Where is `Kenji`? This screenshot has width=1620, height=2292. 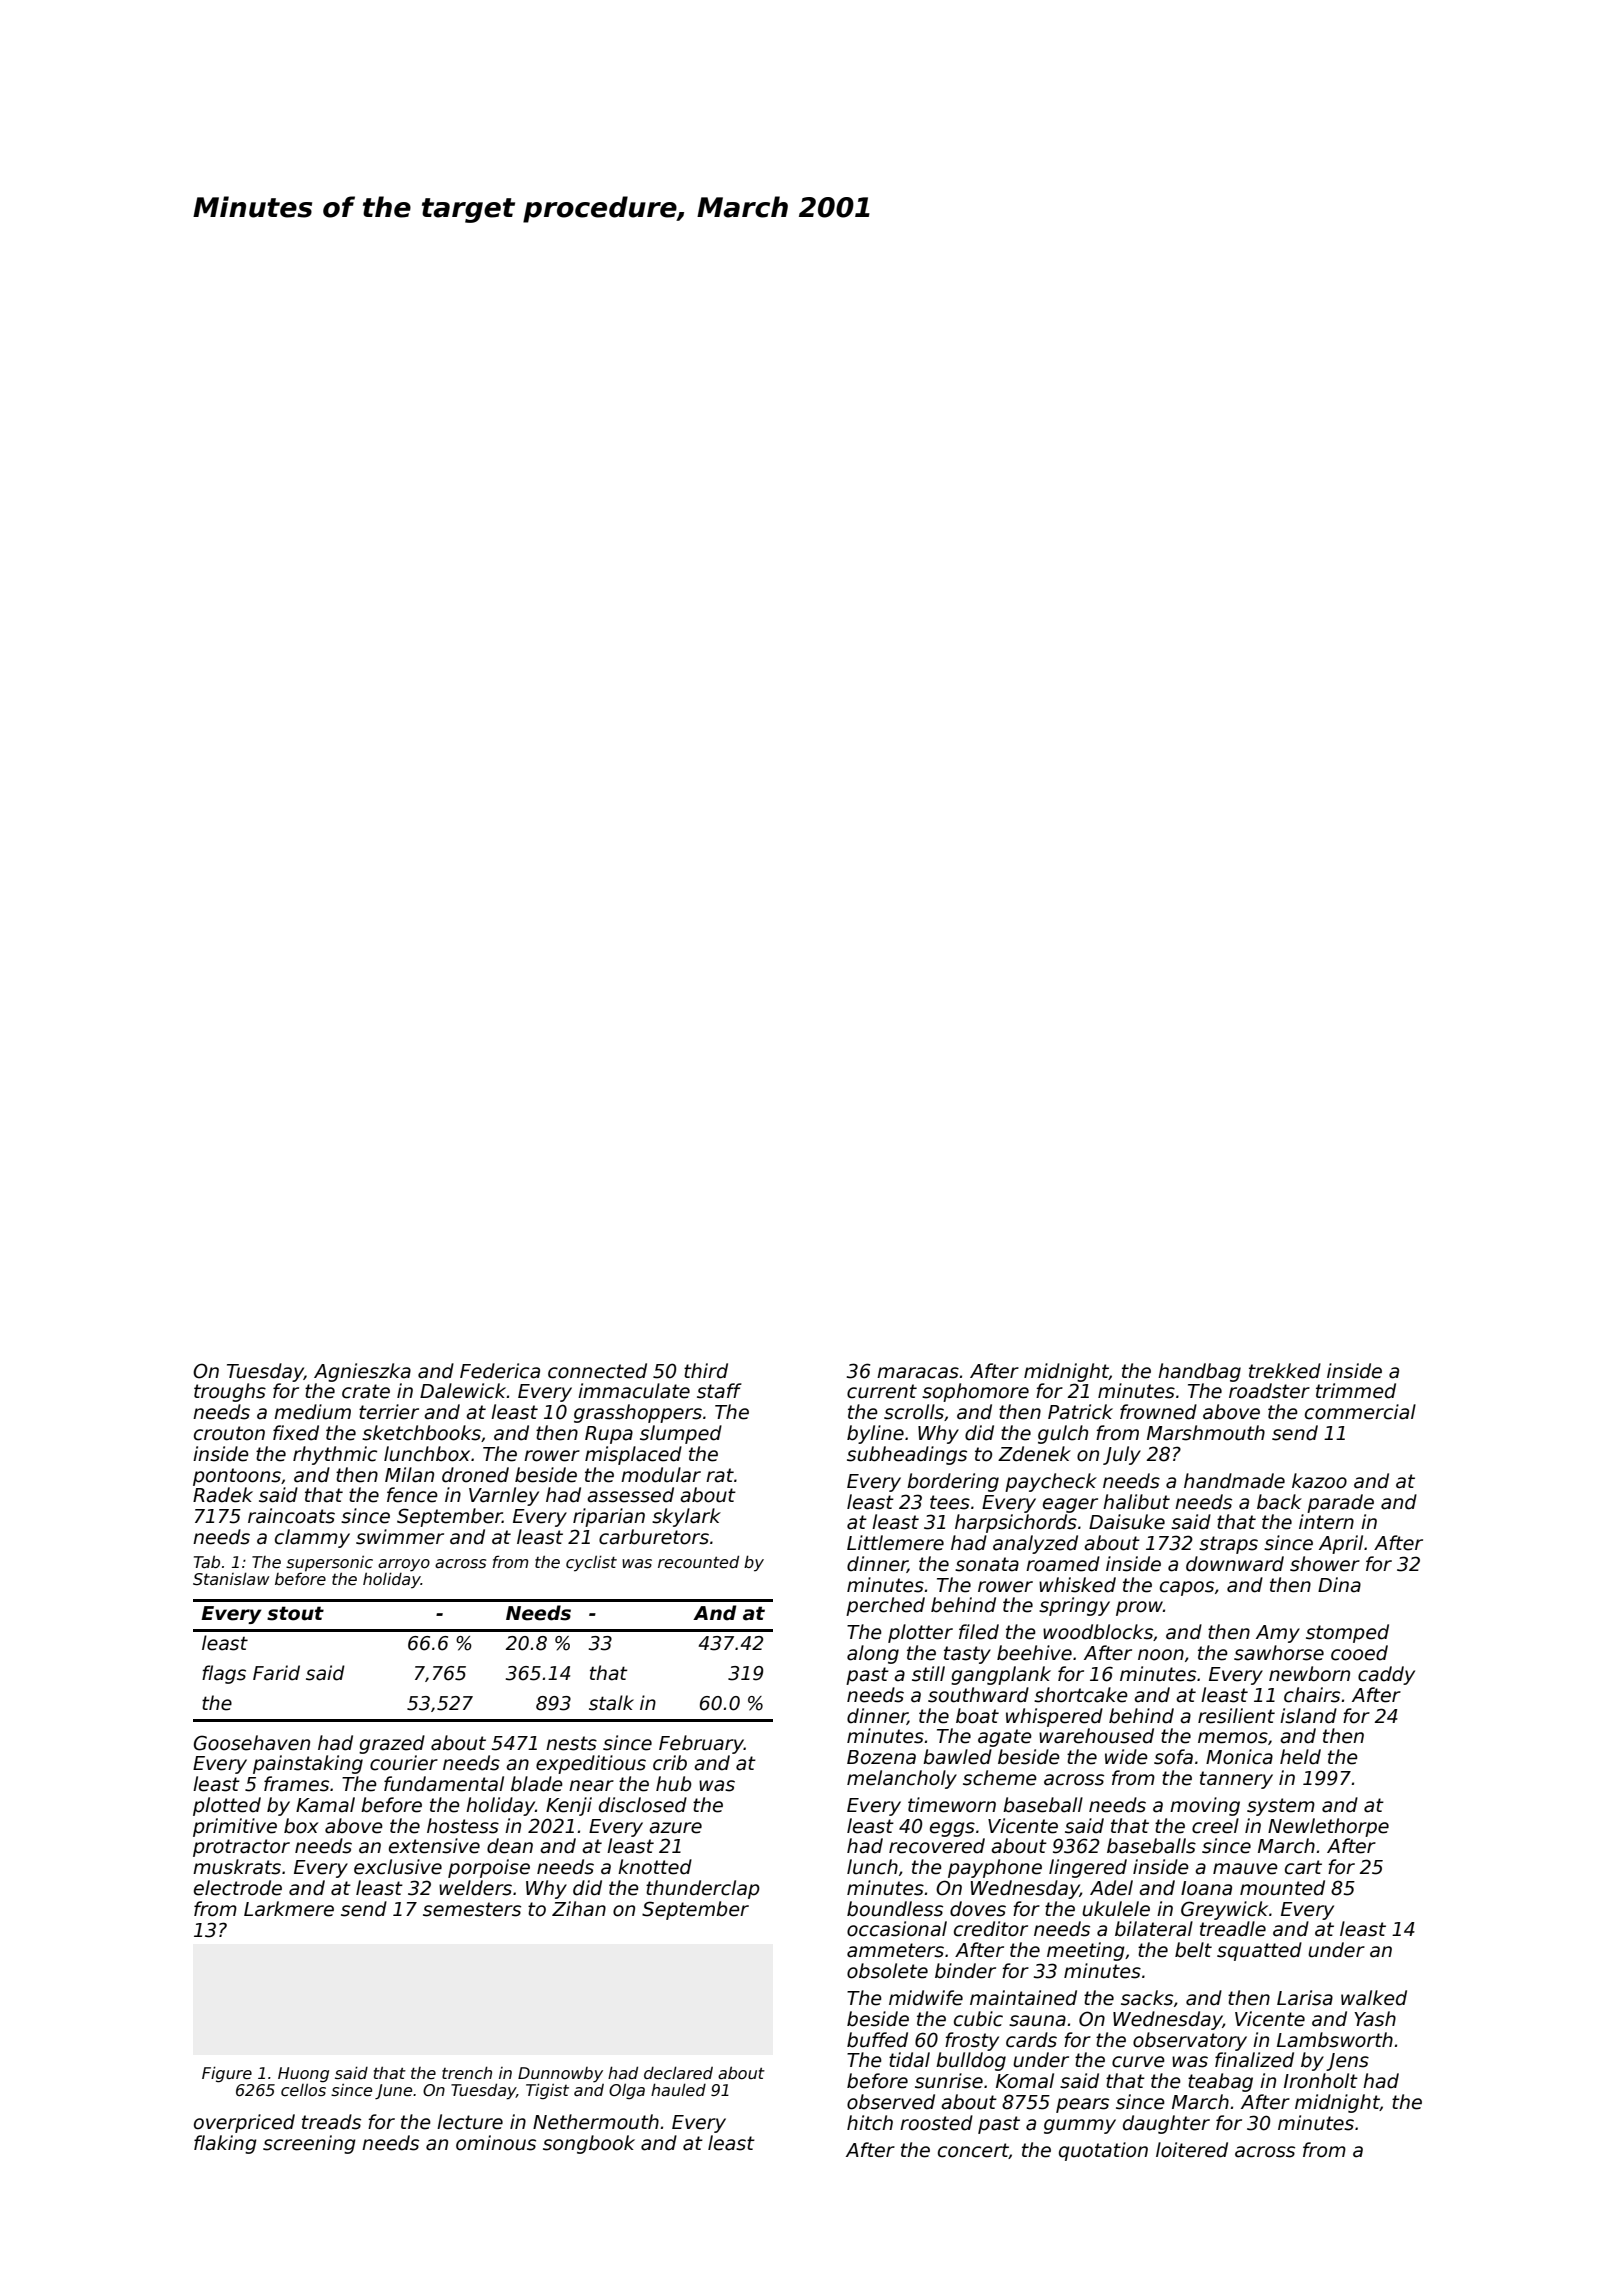
Kenji is located at coordinates (569, 1806).
